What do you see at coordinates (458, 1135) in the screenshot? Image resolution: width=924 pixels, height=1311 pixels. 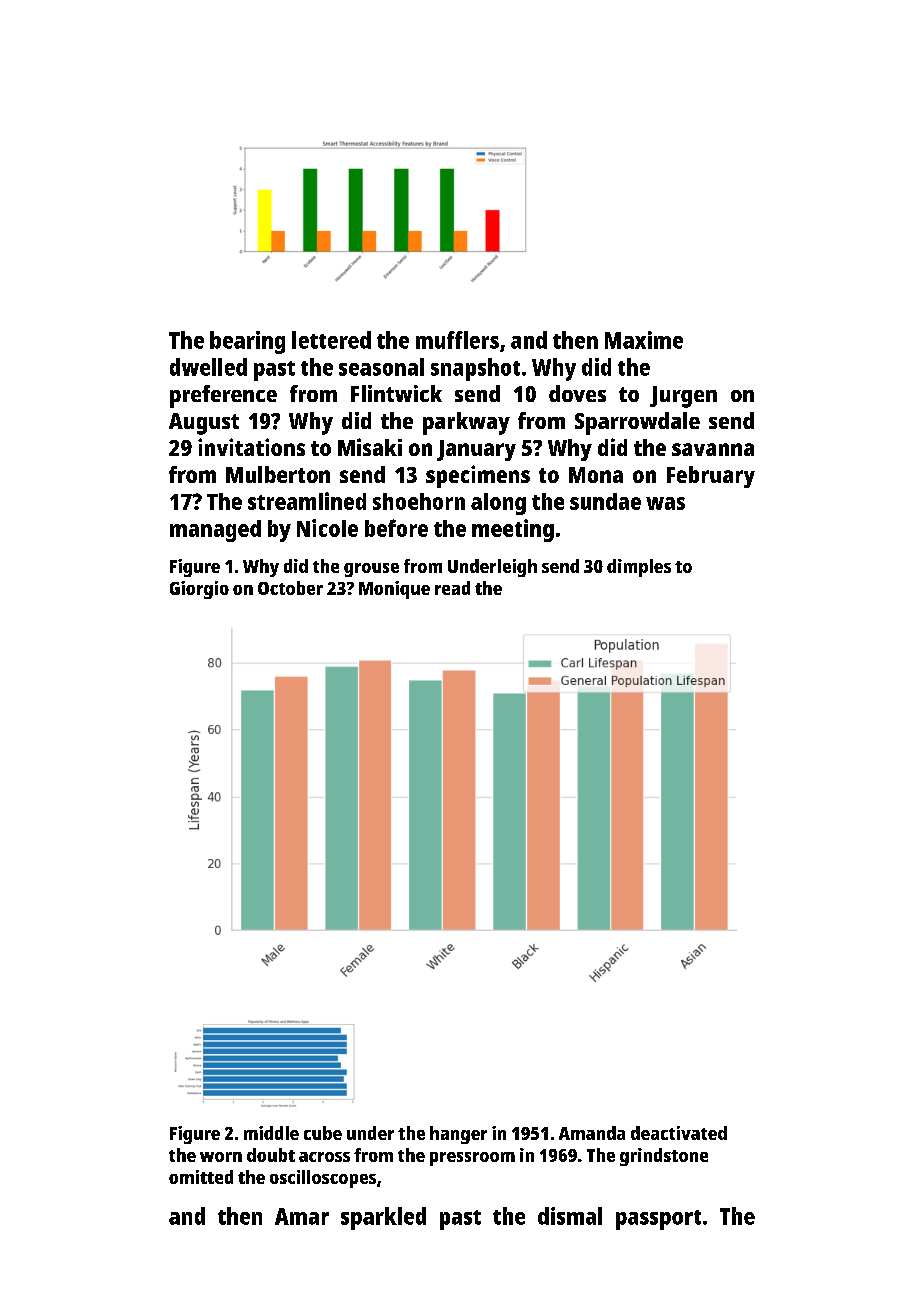 I see `hanger` at bounding box center [458, 1135].
